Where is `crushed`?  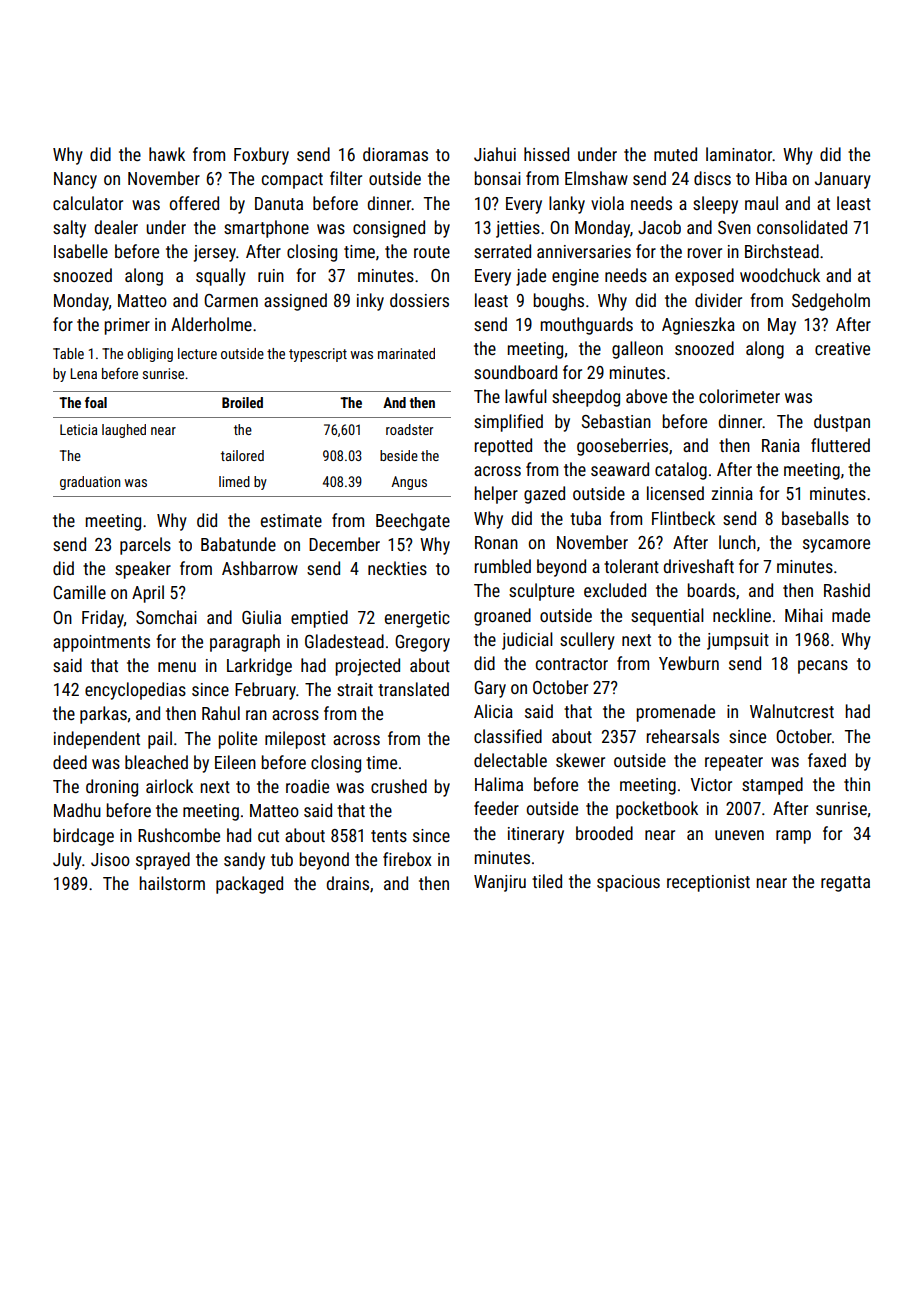 crushed is located at coordinates (399, 786).
